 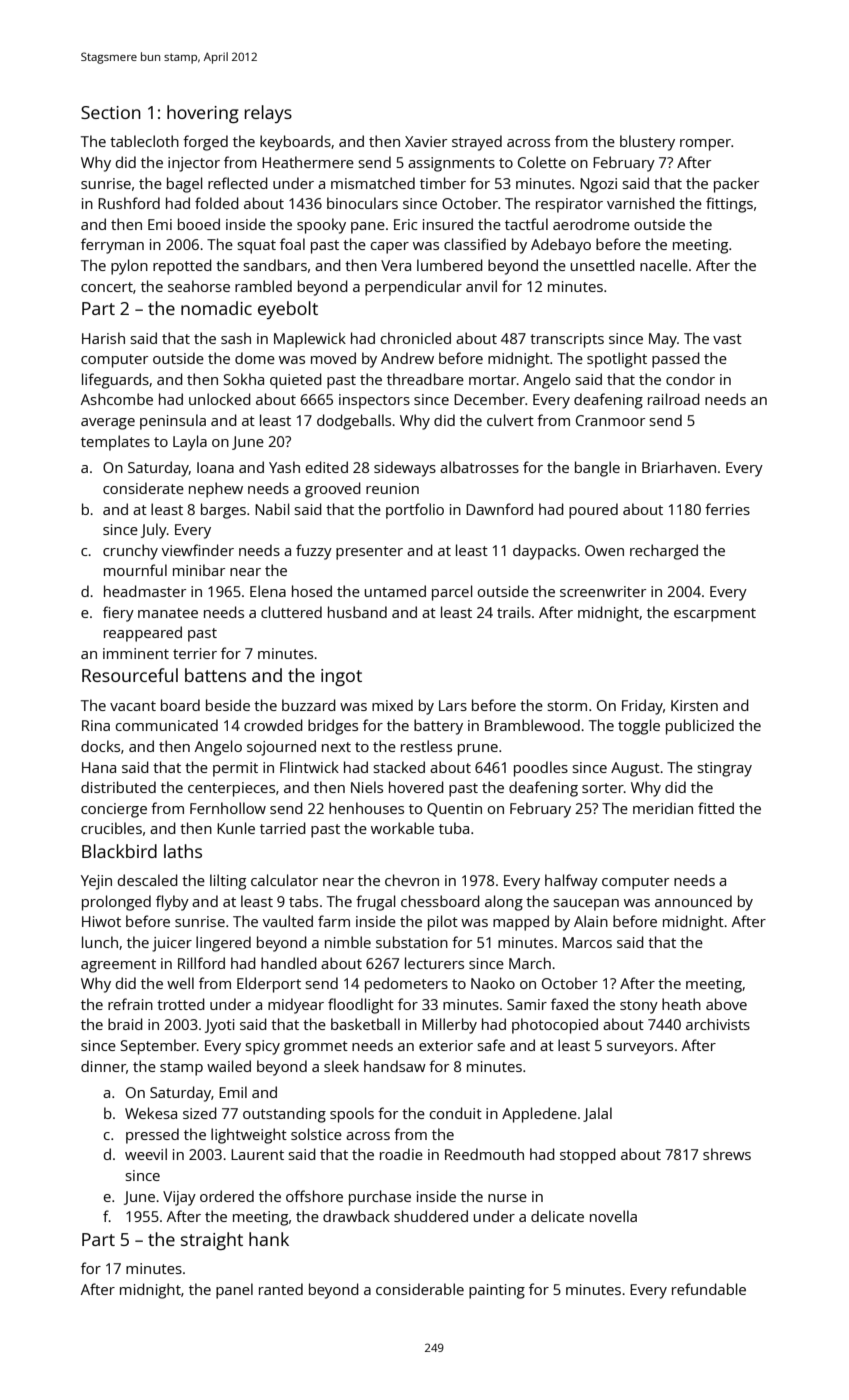 I want to click on announced, so click(x=693, y=901).
